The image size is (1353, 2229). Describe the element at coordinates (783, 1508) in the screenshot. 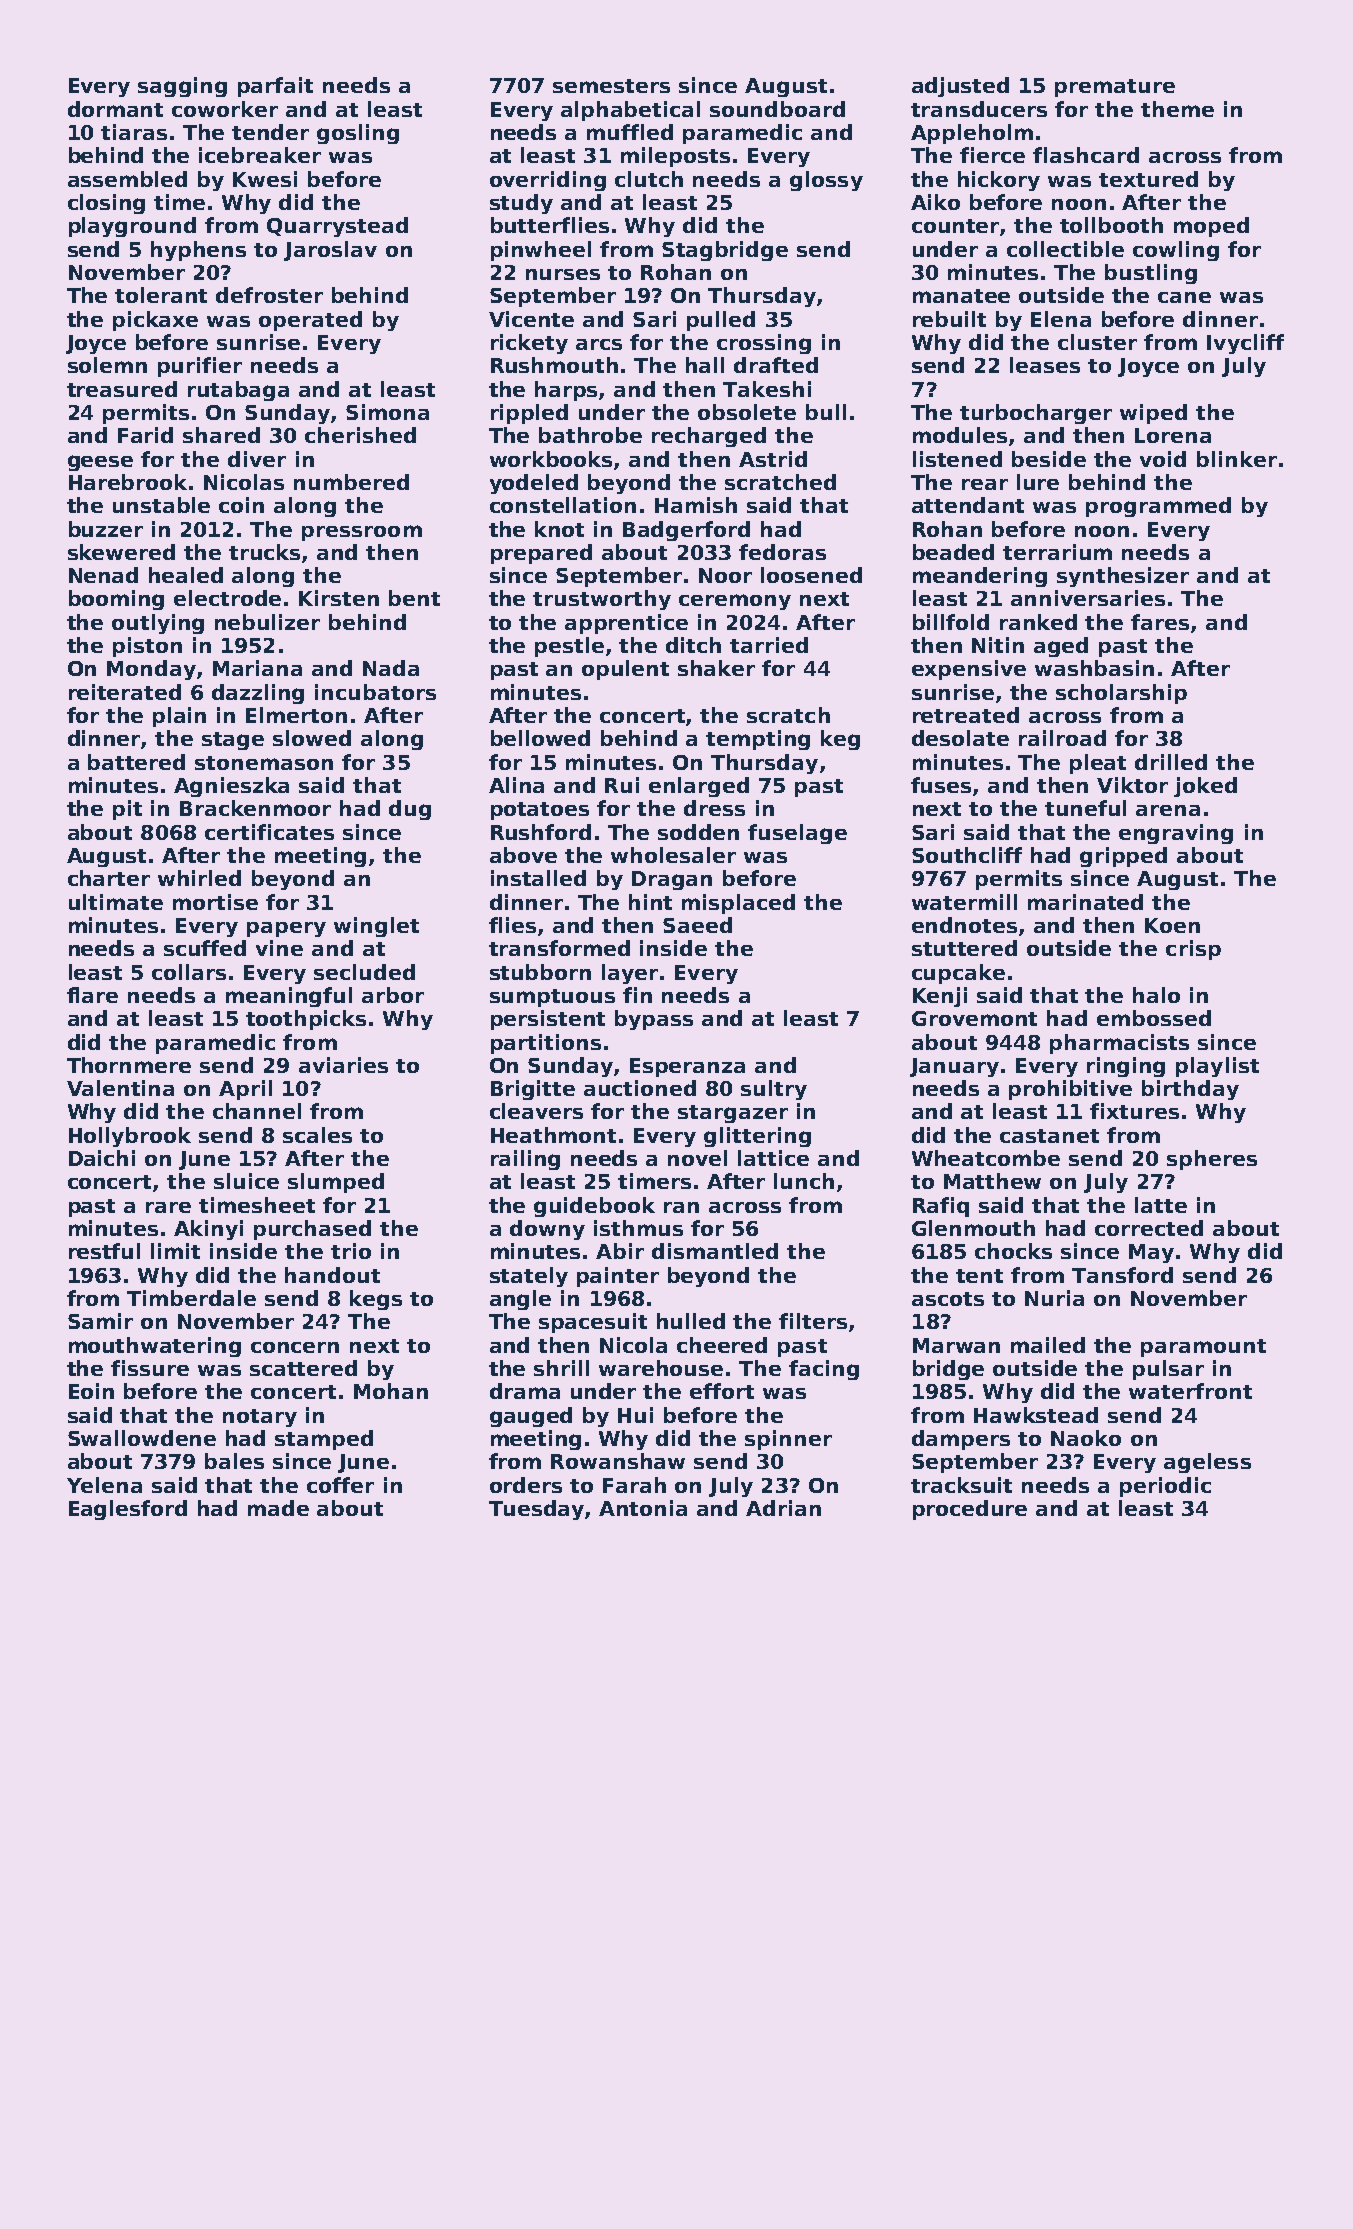

I see `Adrian` at that location.
